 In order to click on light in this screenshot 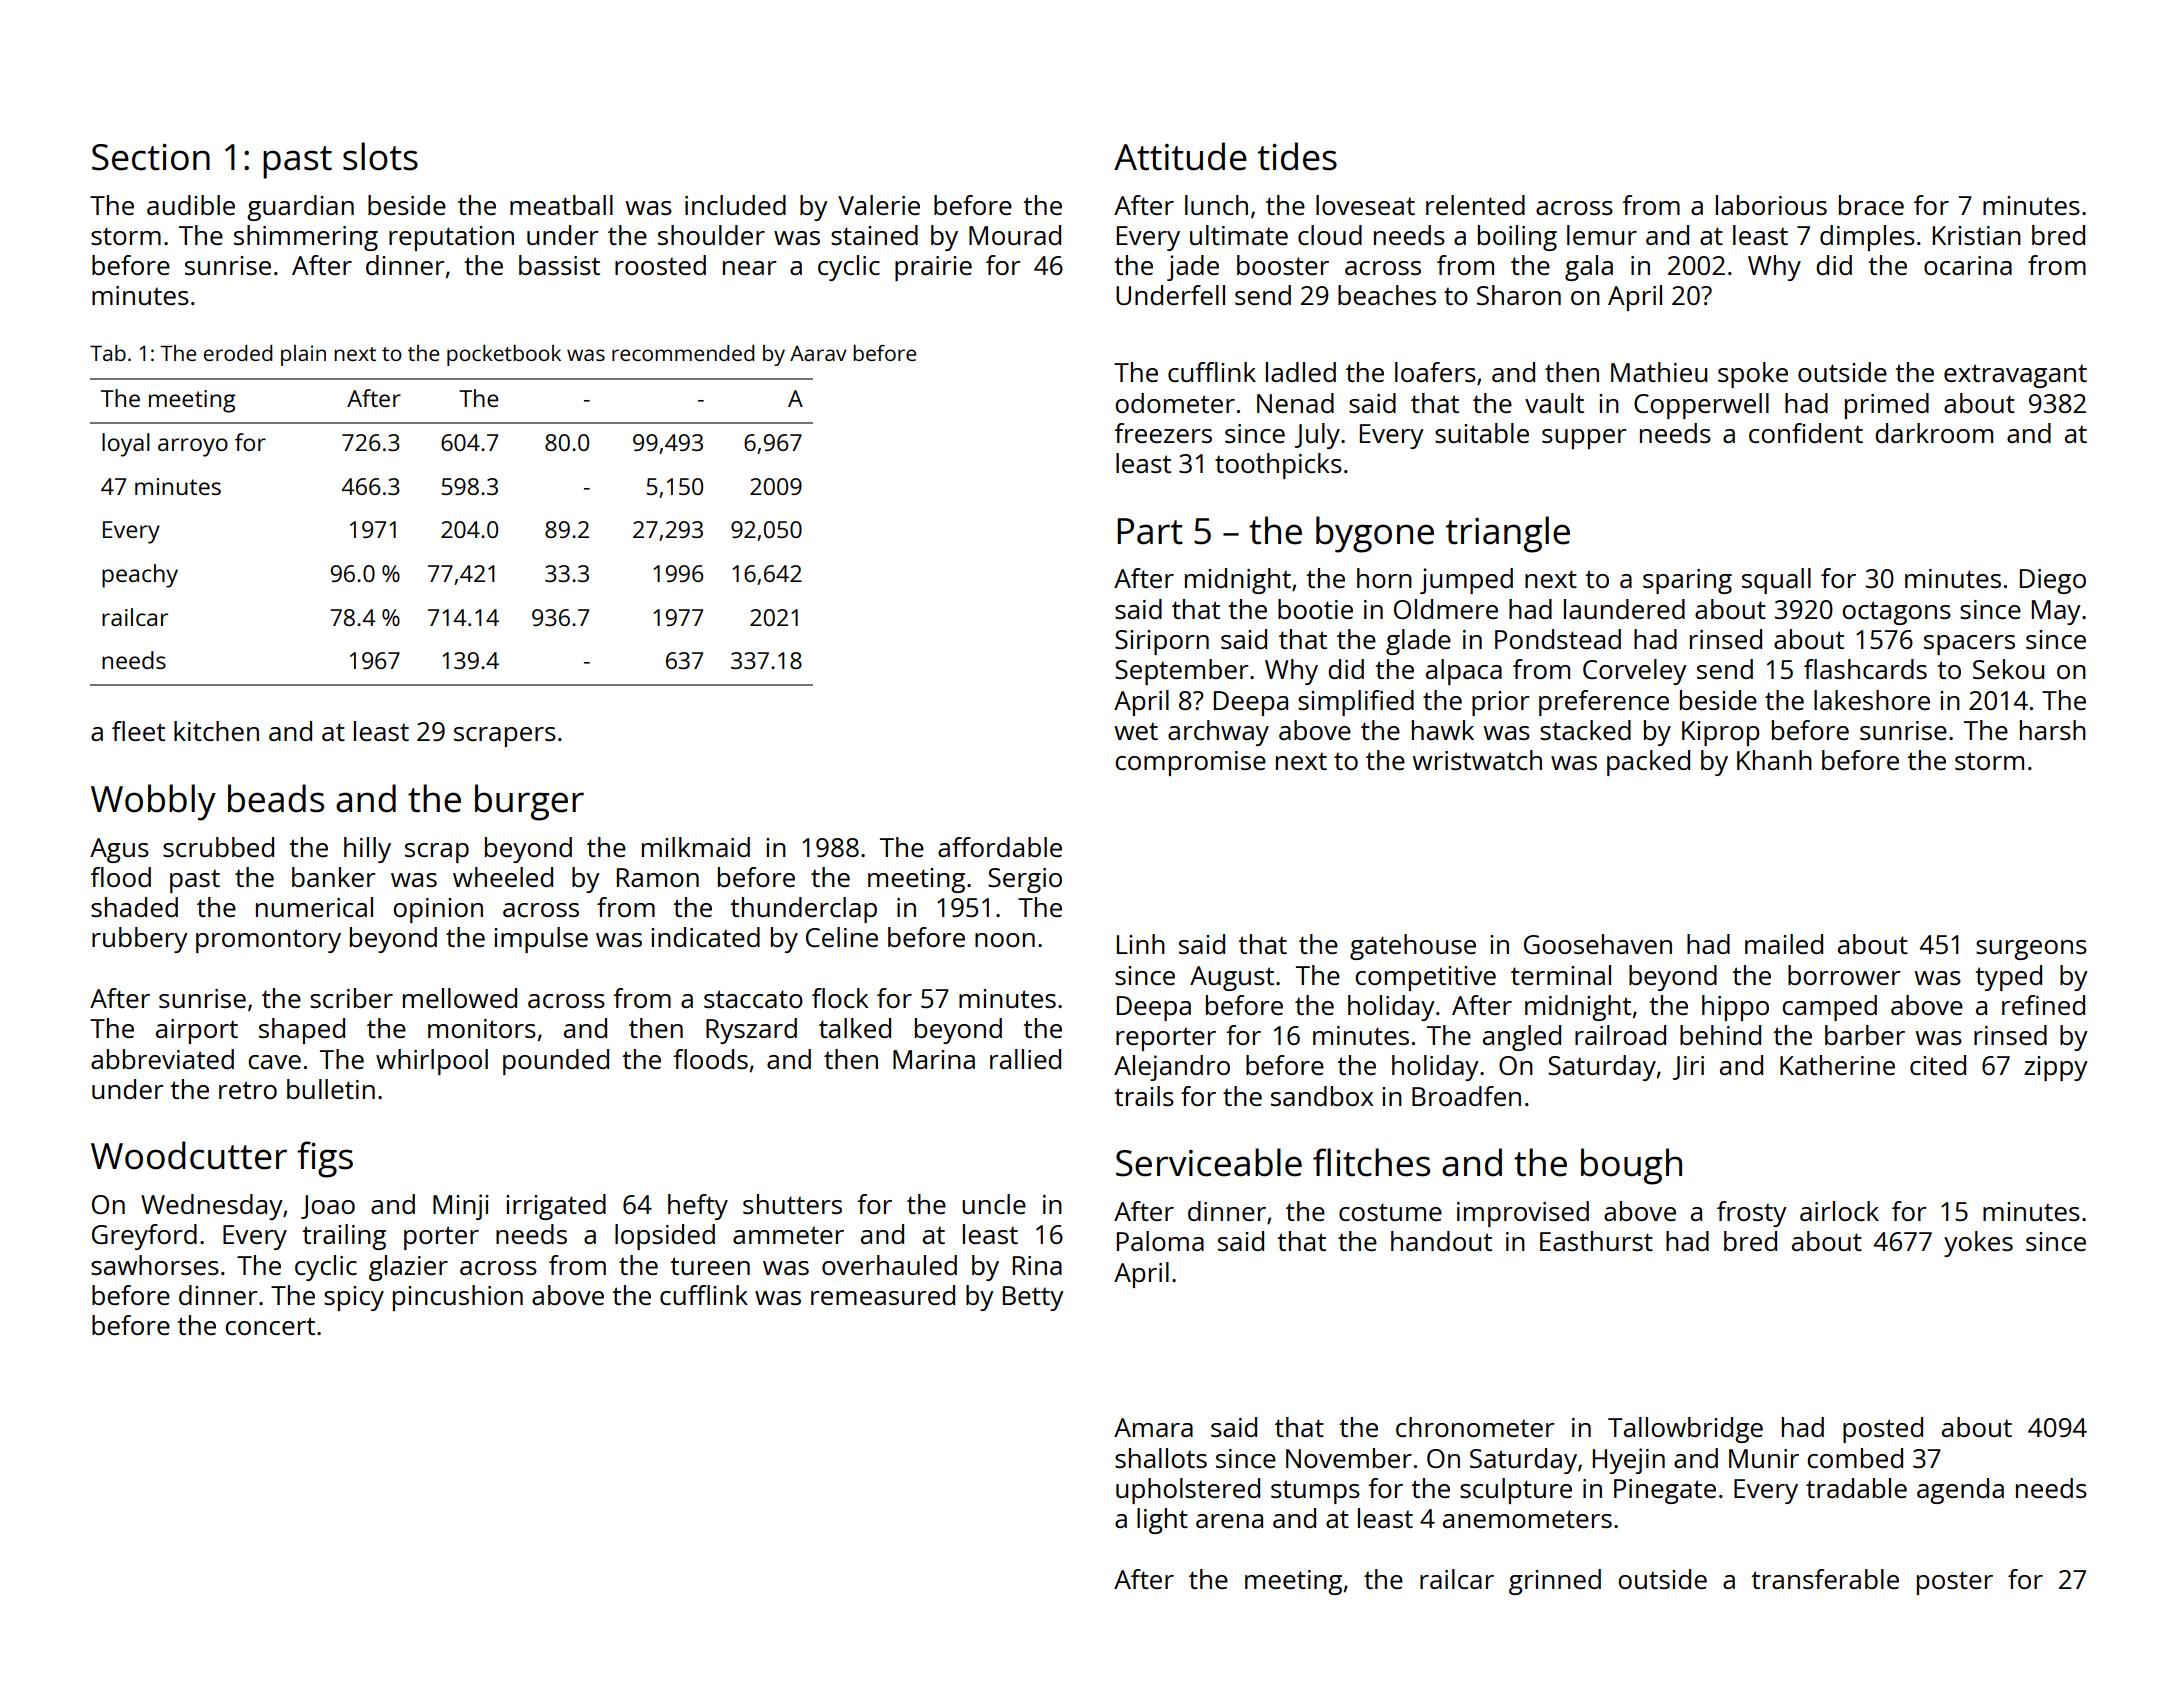, I will do `click(1162, 1521)`.
